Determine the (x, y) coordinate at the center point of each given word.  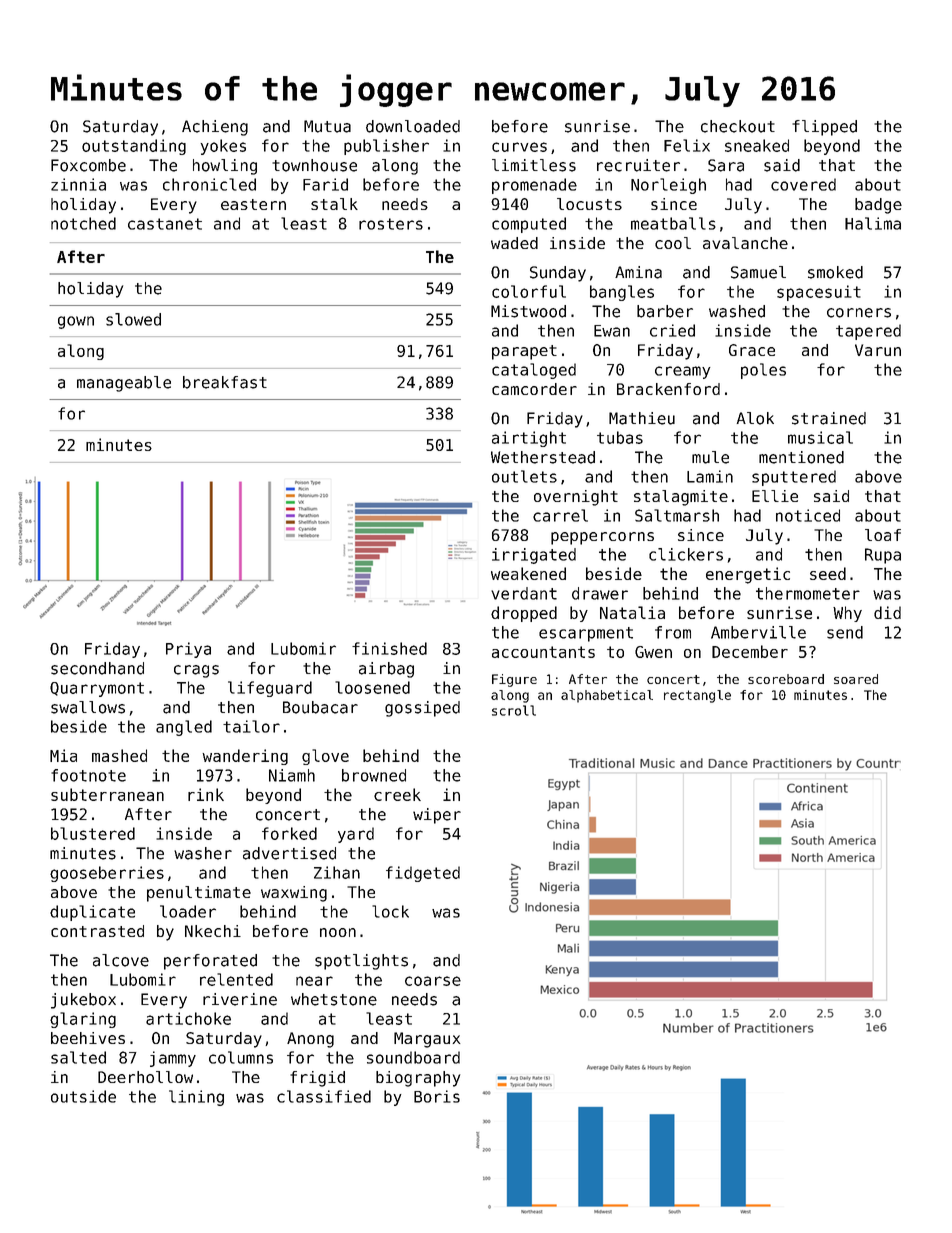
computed (529, 225)
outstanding (134, 147)
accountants (543, 652)
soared (856, 679)
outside (83, 1096)
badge (878, 206)
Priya (188, 650)
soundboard (413, 1057)
